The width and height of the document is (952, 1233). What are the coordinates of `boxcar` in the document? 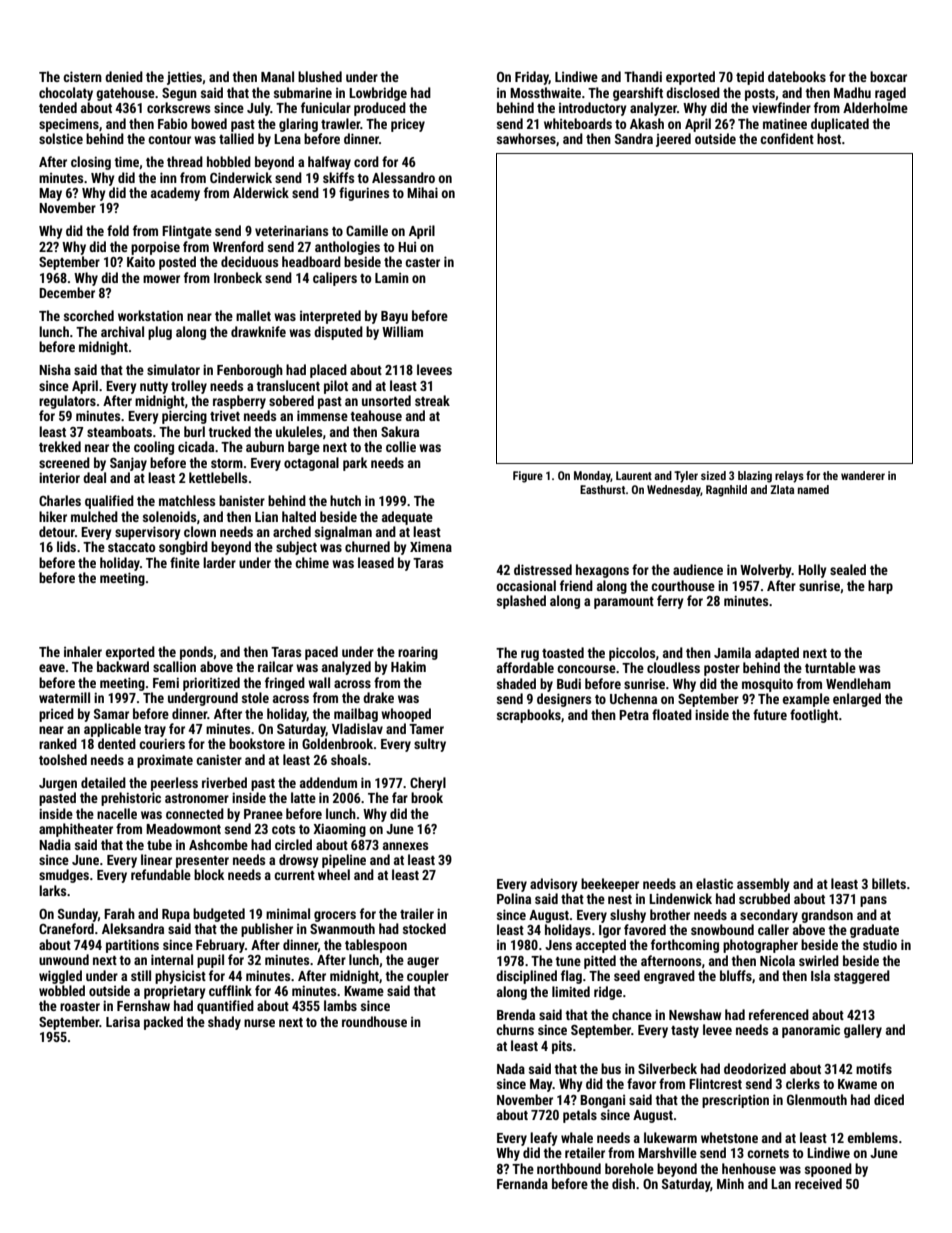 It's located at (888, 76).
